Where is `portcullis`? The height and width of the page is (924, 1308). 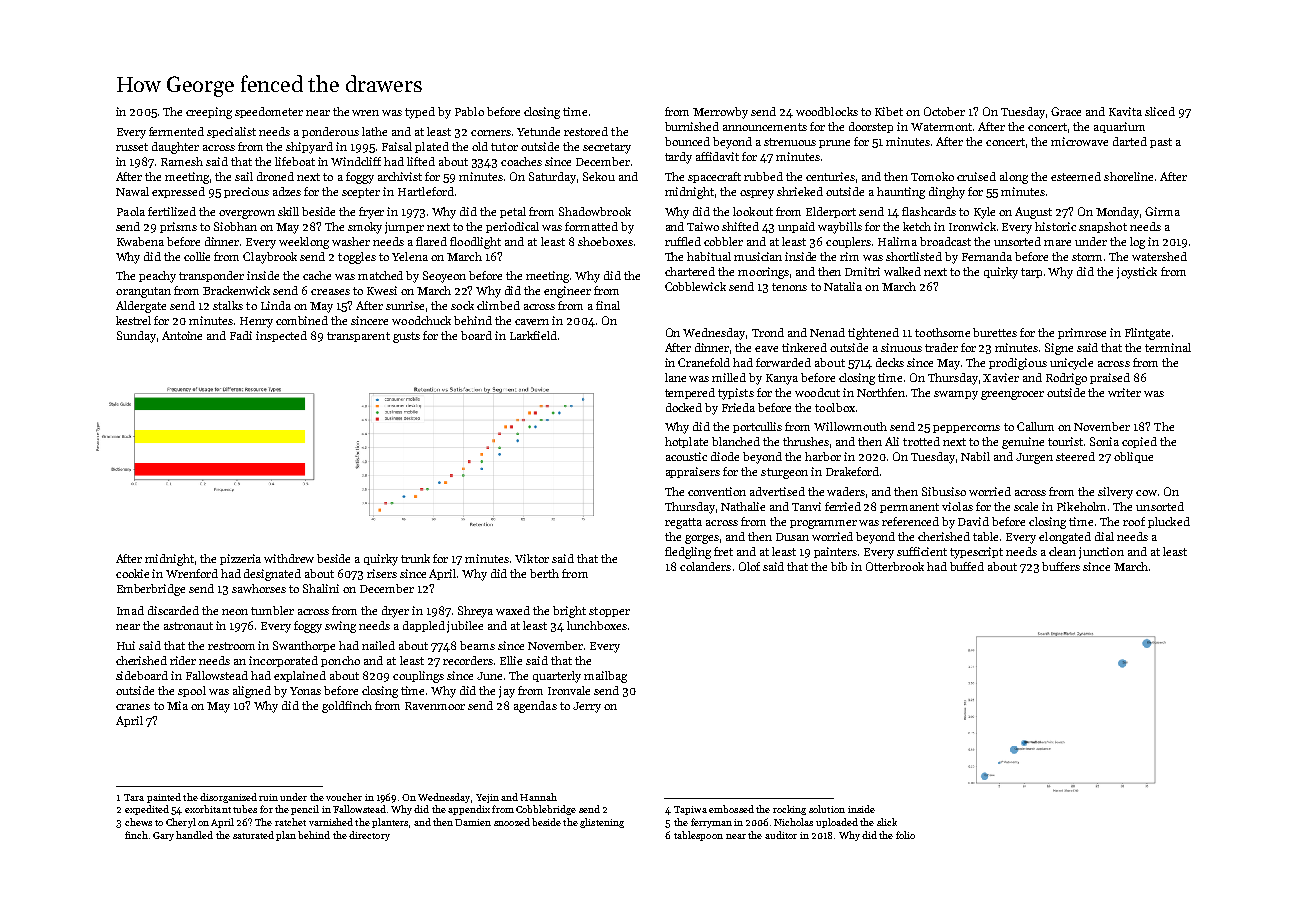 portcullis is located at coordinates (757, 427).
